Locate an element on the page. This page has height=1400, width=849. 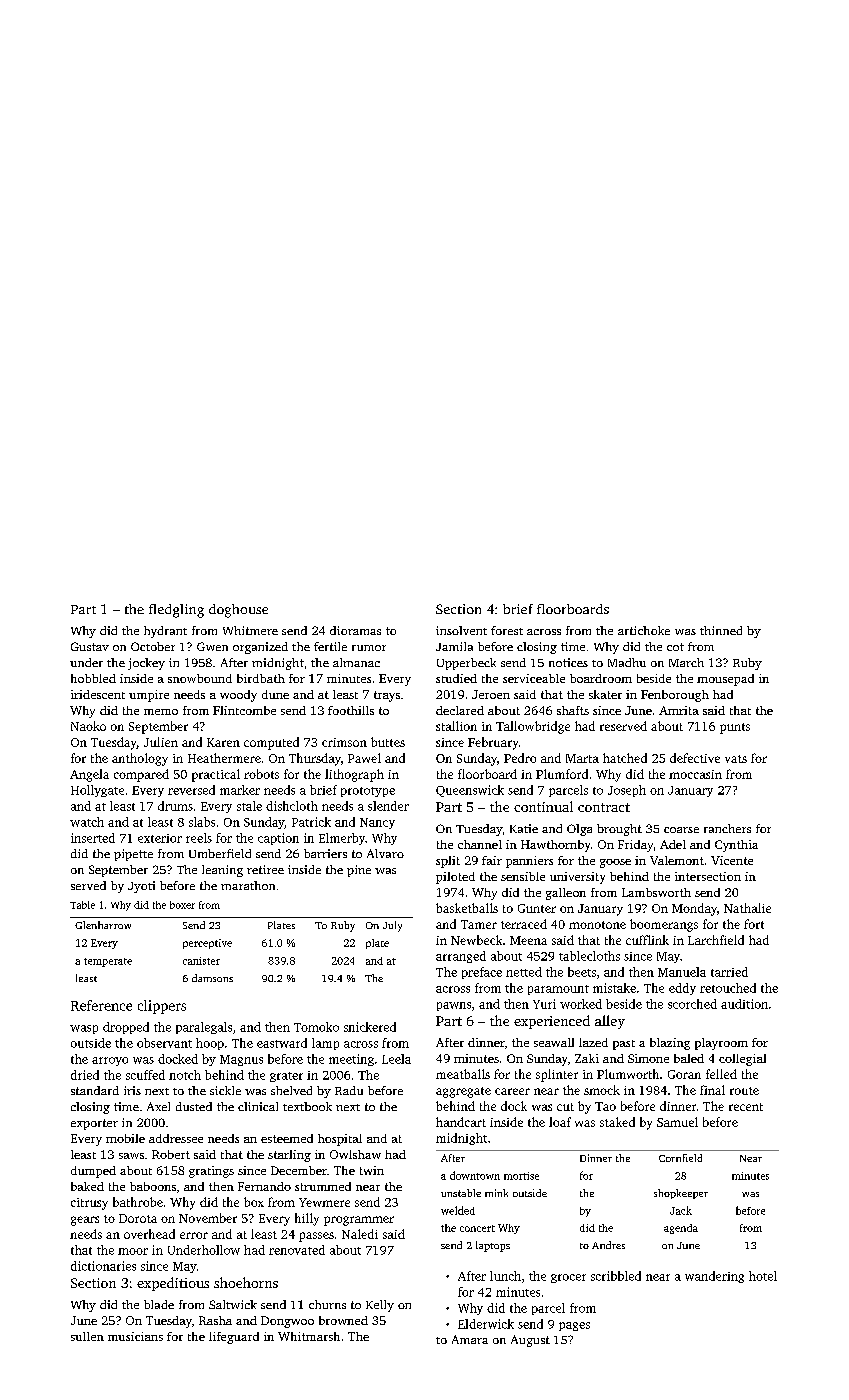
shelved is located at coordinates (291, 1090).
